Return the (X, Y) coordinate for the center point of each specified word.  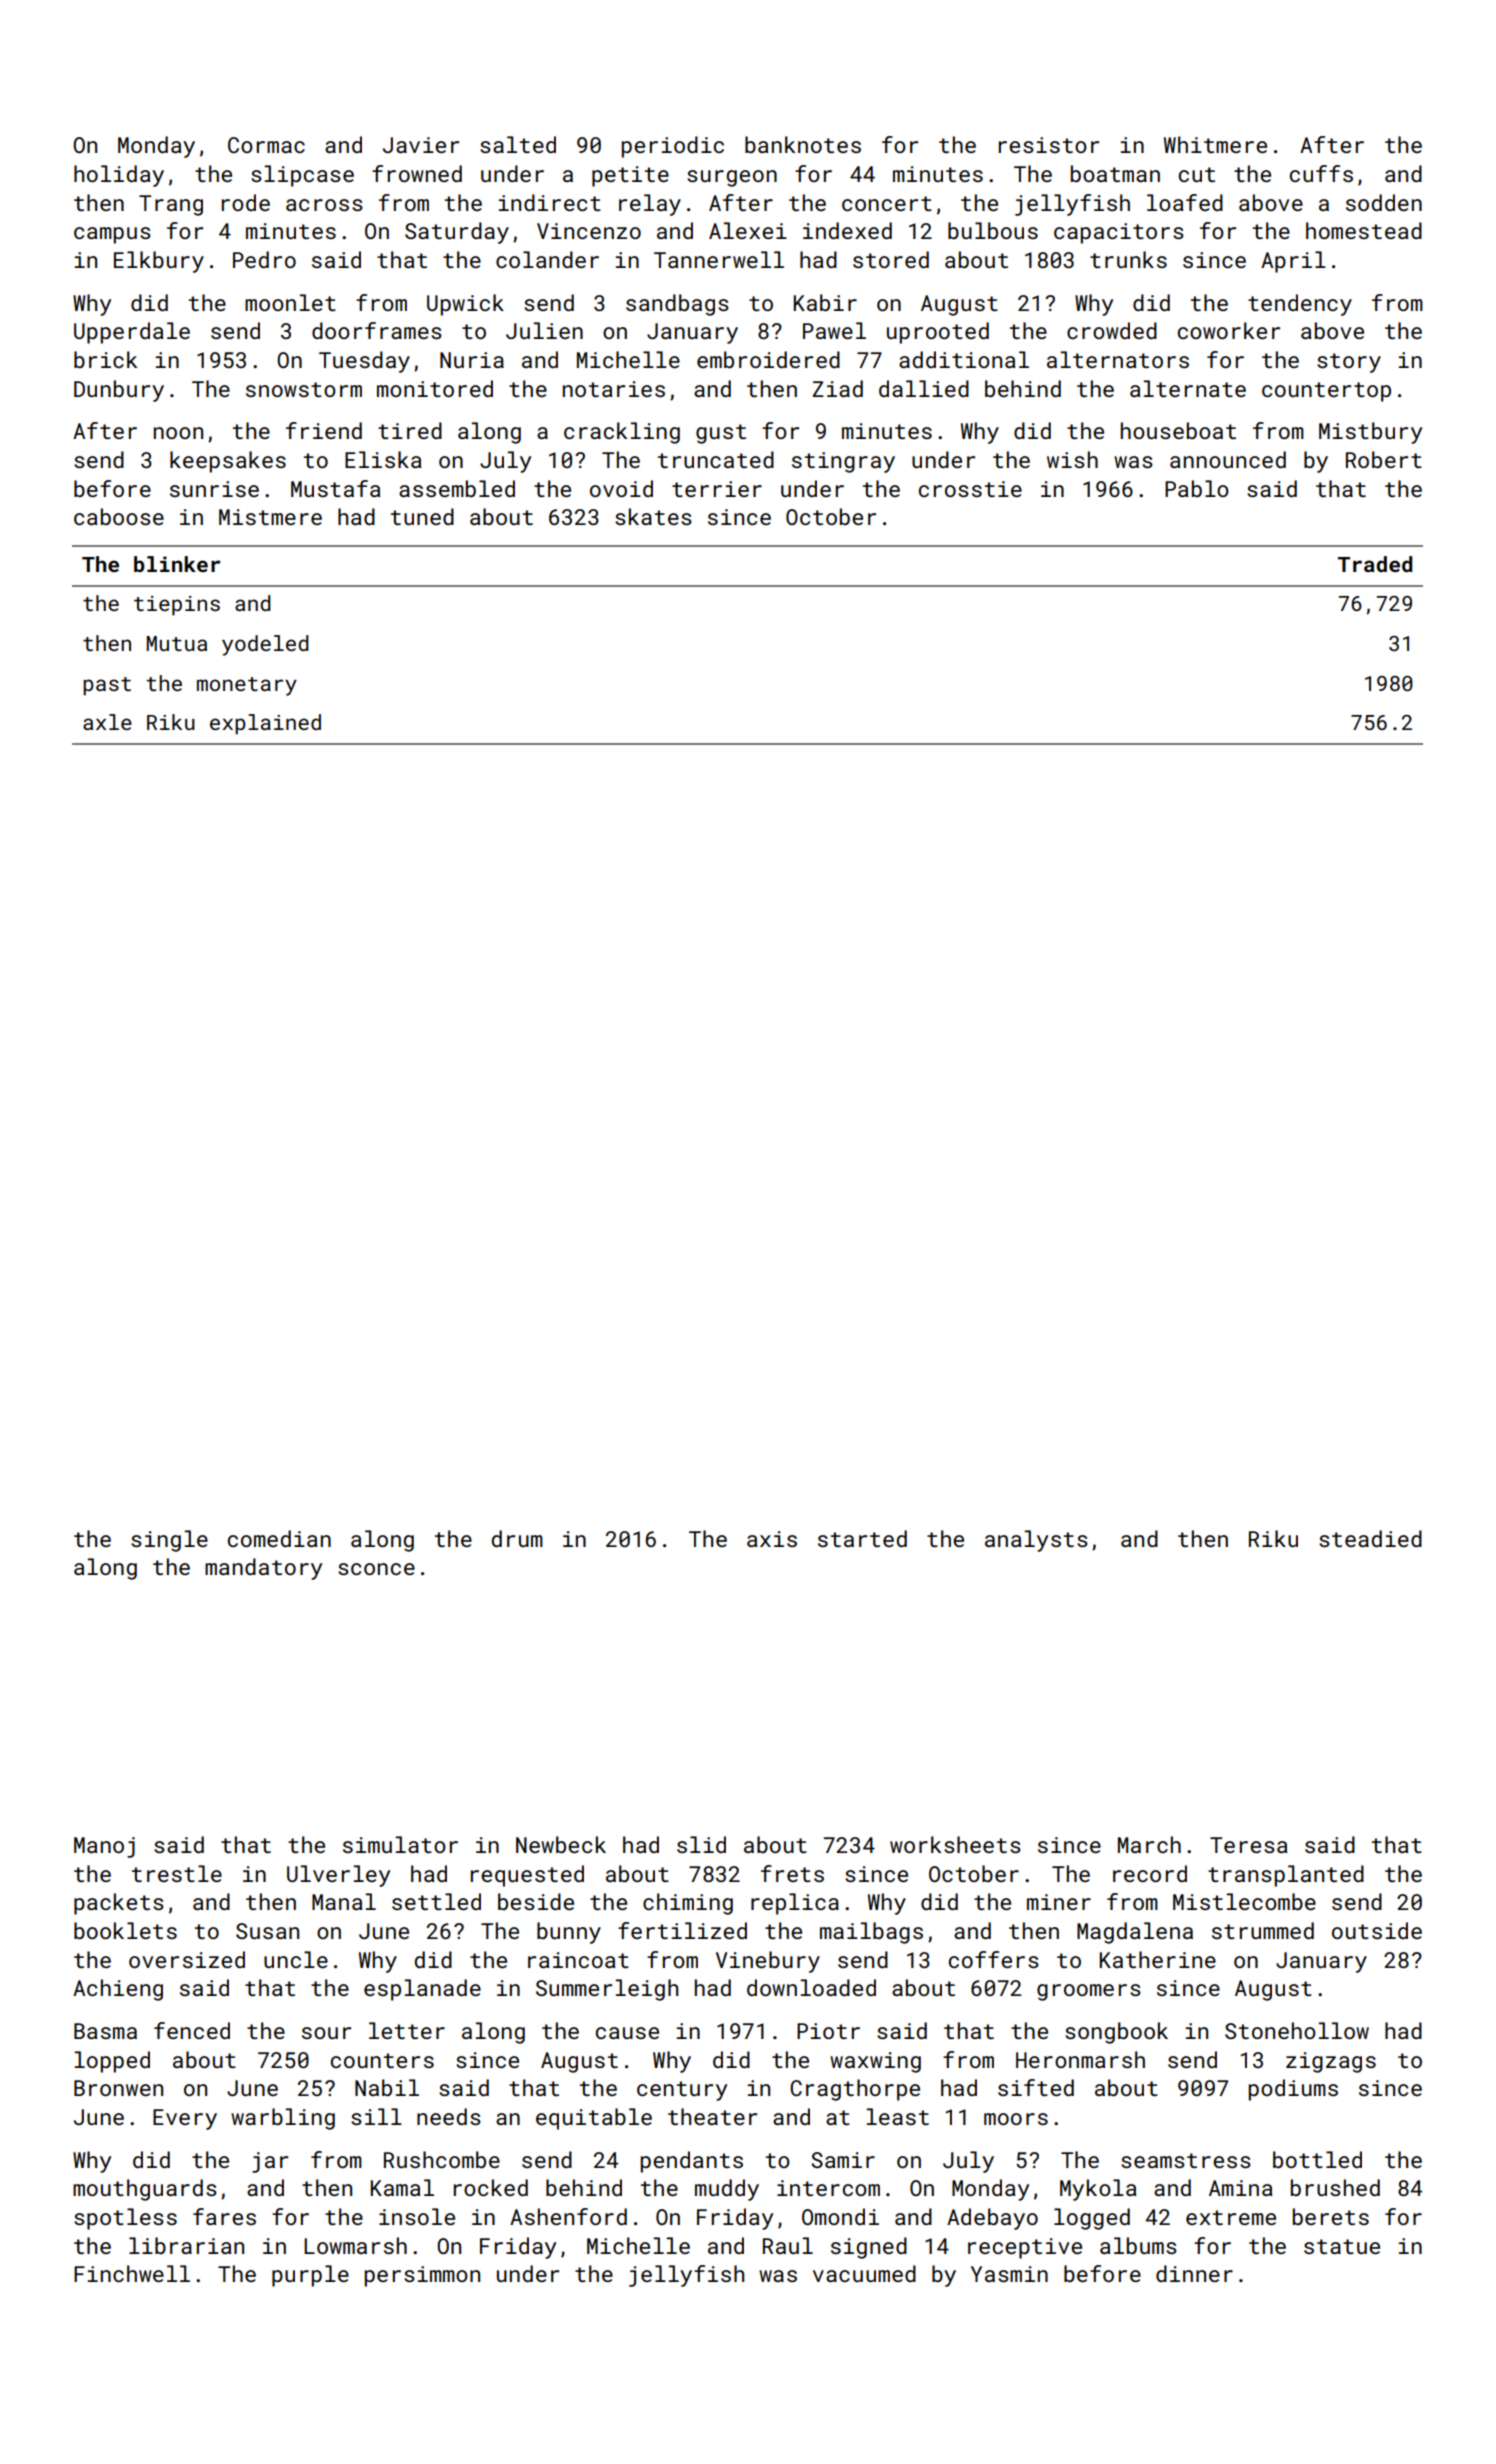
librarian (186, 2245)
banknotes (803, 144)
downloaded (811, 1987)
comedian (279, 1538)
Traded (1375, 564)
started (862, 1538)
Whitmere (1215, 144)
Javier (421, 145)
